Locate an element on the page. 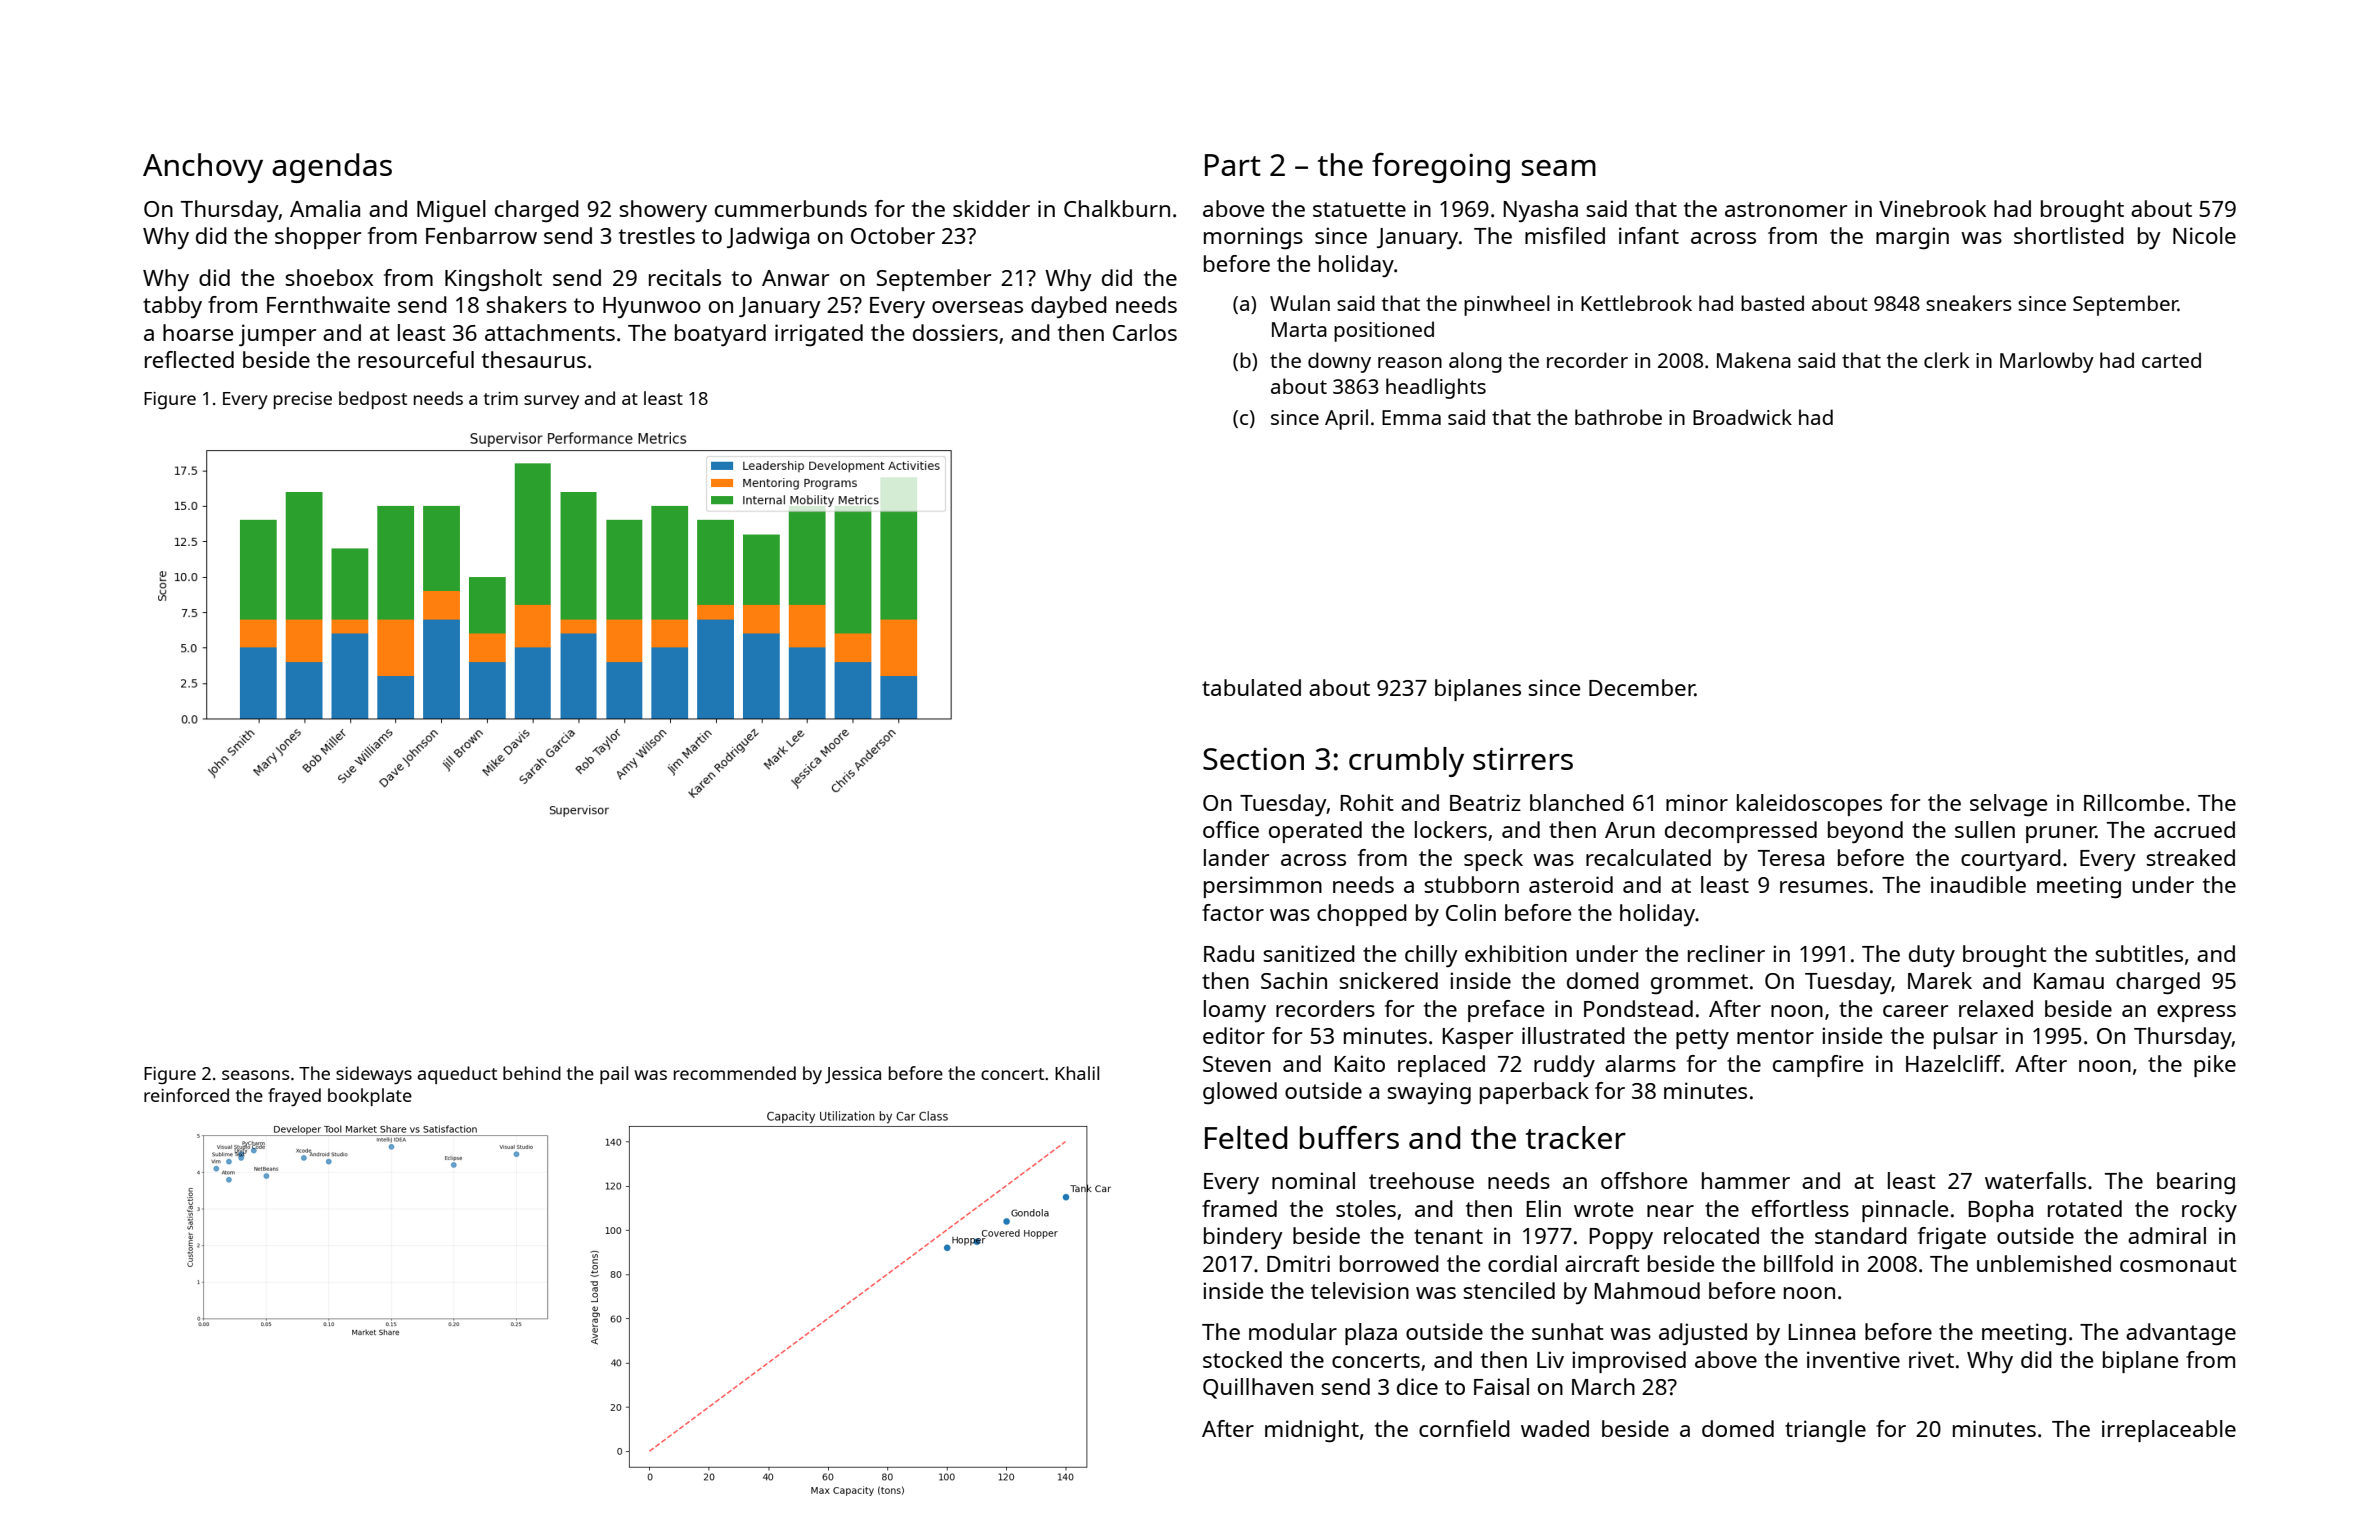 This image has width=2380, height=1540. seasons is located at coordinates (256, 1075).
